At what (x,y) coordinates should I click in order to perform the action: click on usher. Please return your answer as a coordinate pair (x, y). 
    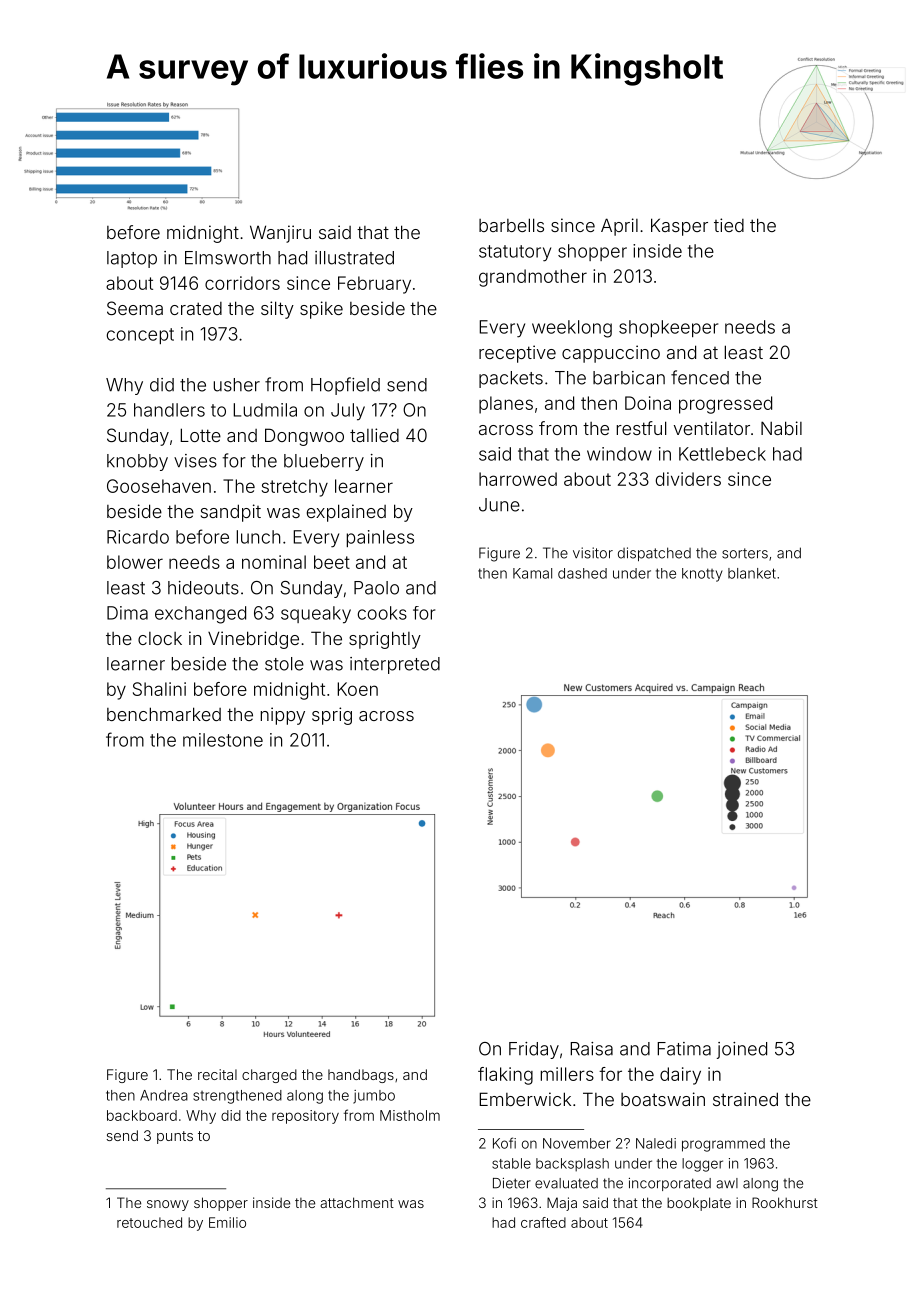
    Looking at the image, I should click on (237, 385).
